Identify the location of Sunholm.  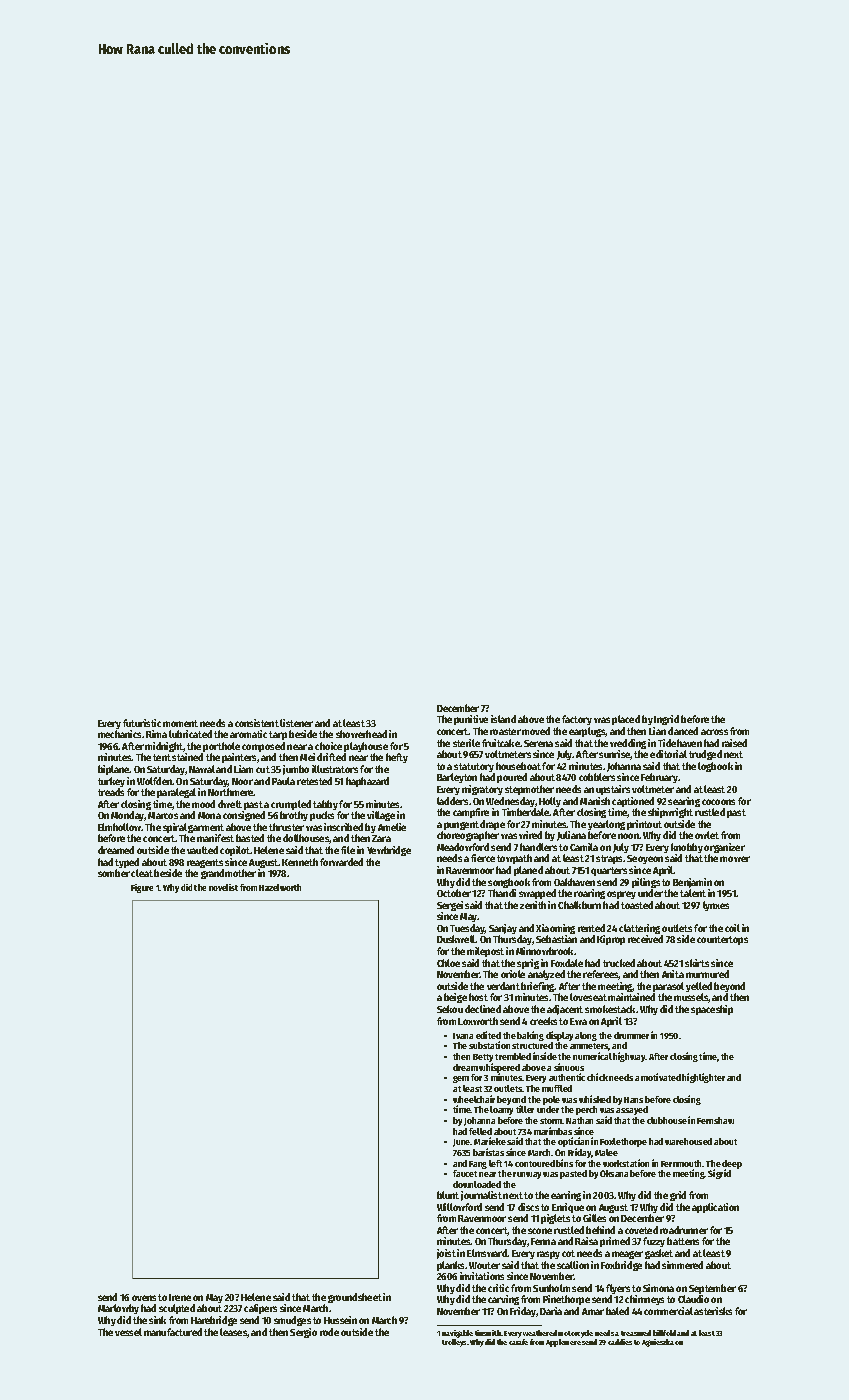
(551, 1288).
